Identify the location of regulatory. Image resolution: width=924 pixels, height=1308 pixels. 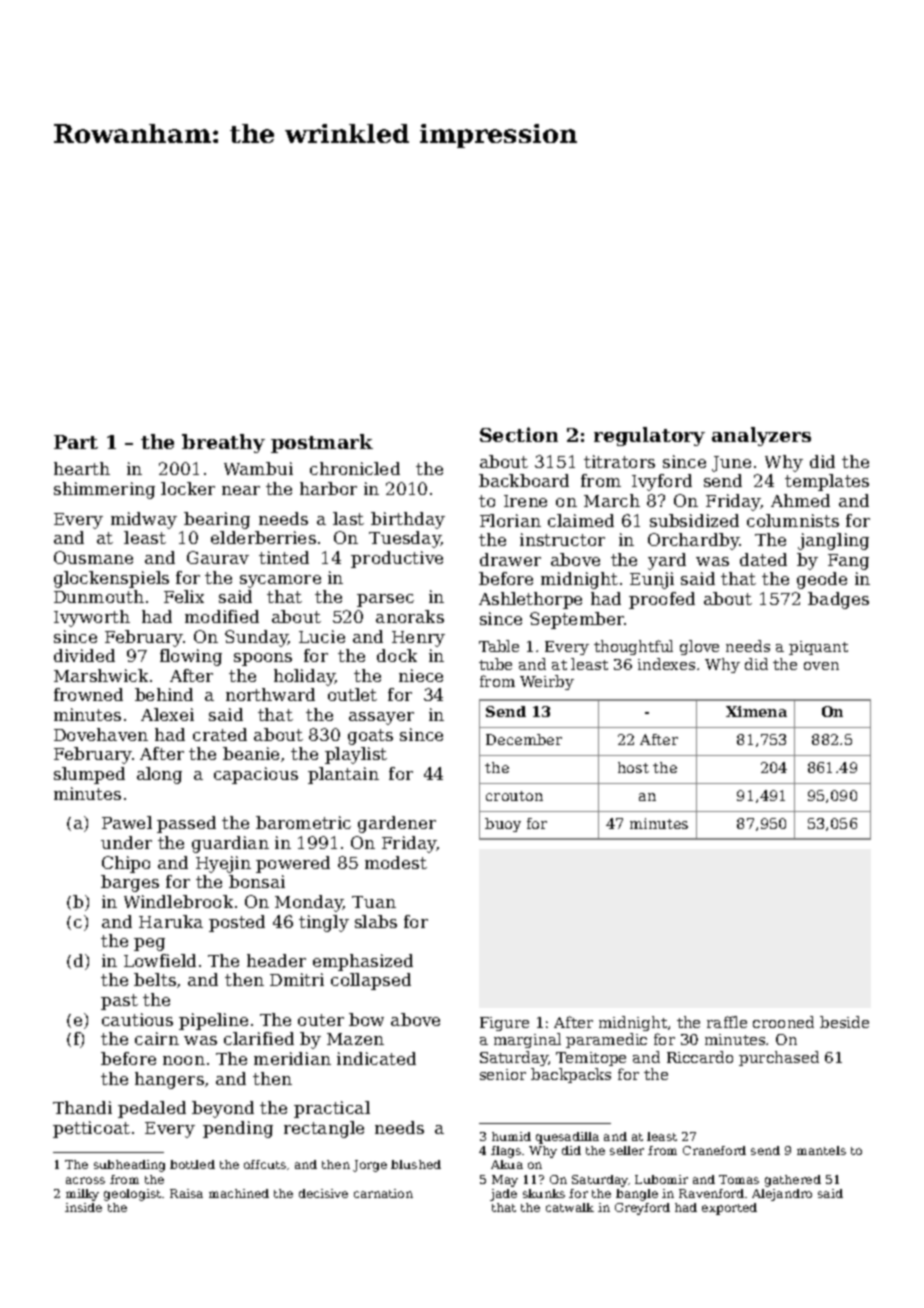
(649, 436).
